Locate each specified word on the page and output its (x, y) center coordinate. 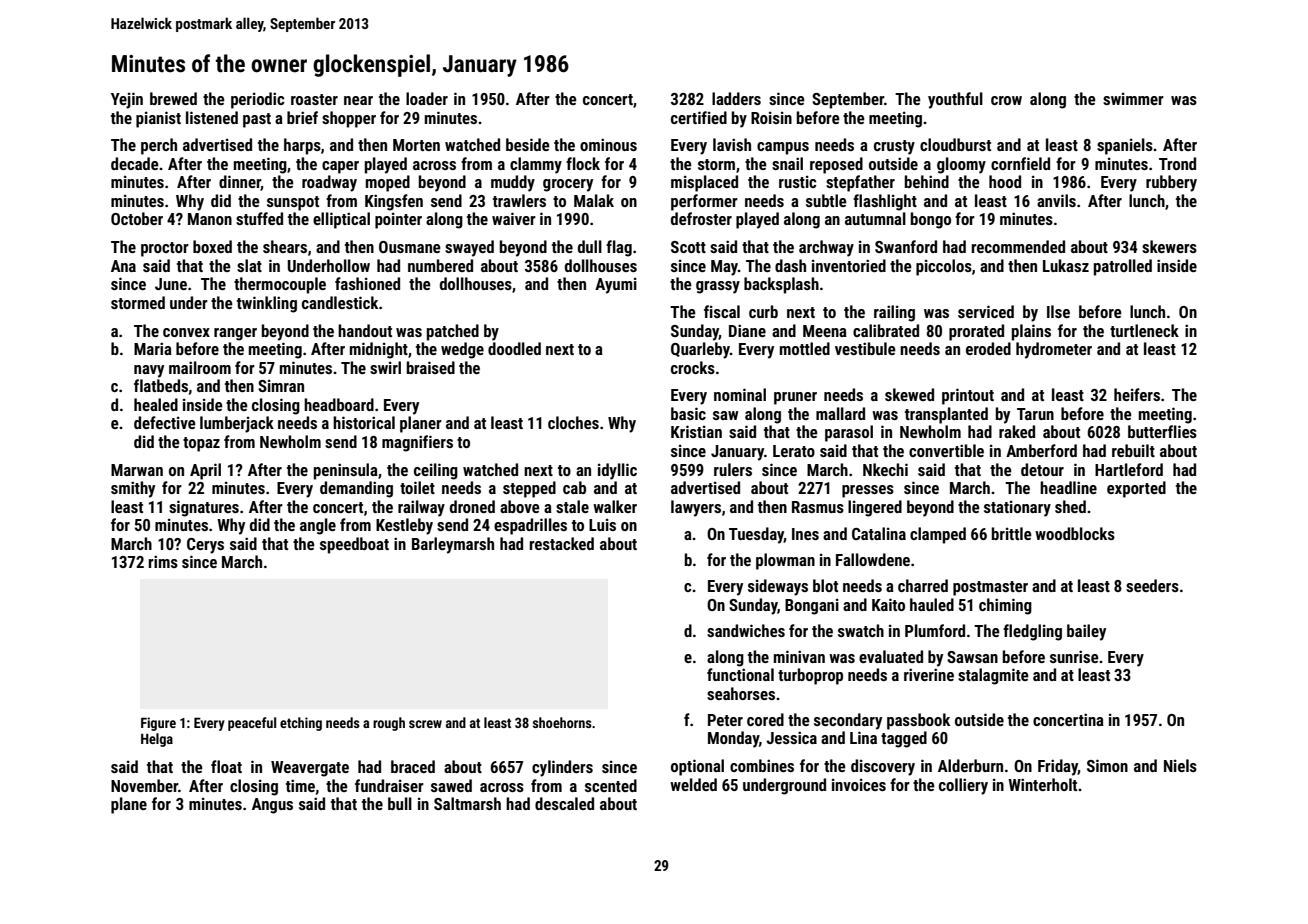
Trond (1177, 163)
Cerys (205, 546)
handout (365, 330)
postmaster (990, 588)
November (144, 785)
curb (763, 311)
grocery (568, 185)
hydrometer (1054, 350)
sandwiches (746, 630)
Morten (416, 145)
